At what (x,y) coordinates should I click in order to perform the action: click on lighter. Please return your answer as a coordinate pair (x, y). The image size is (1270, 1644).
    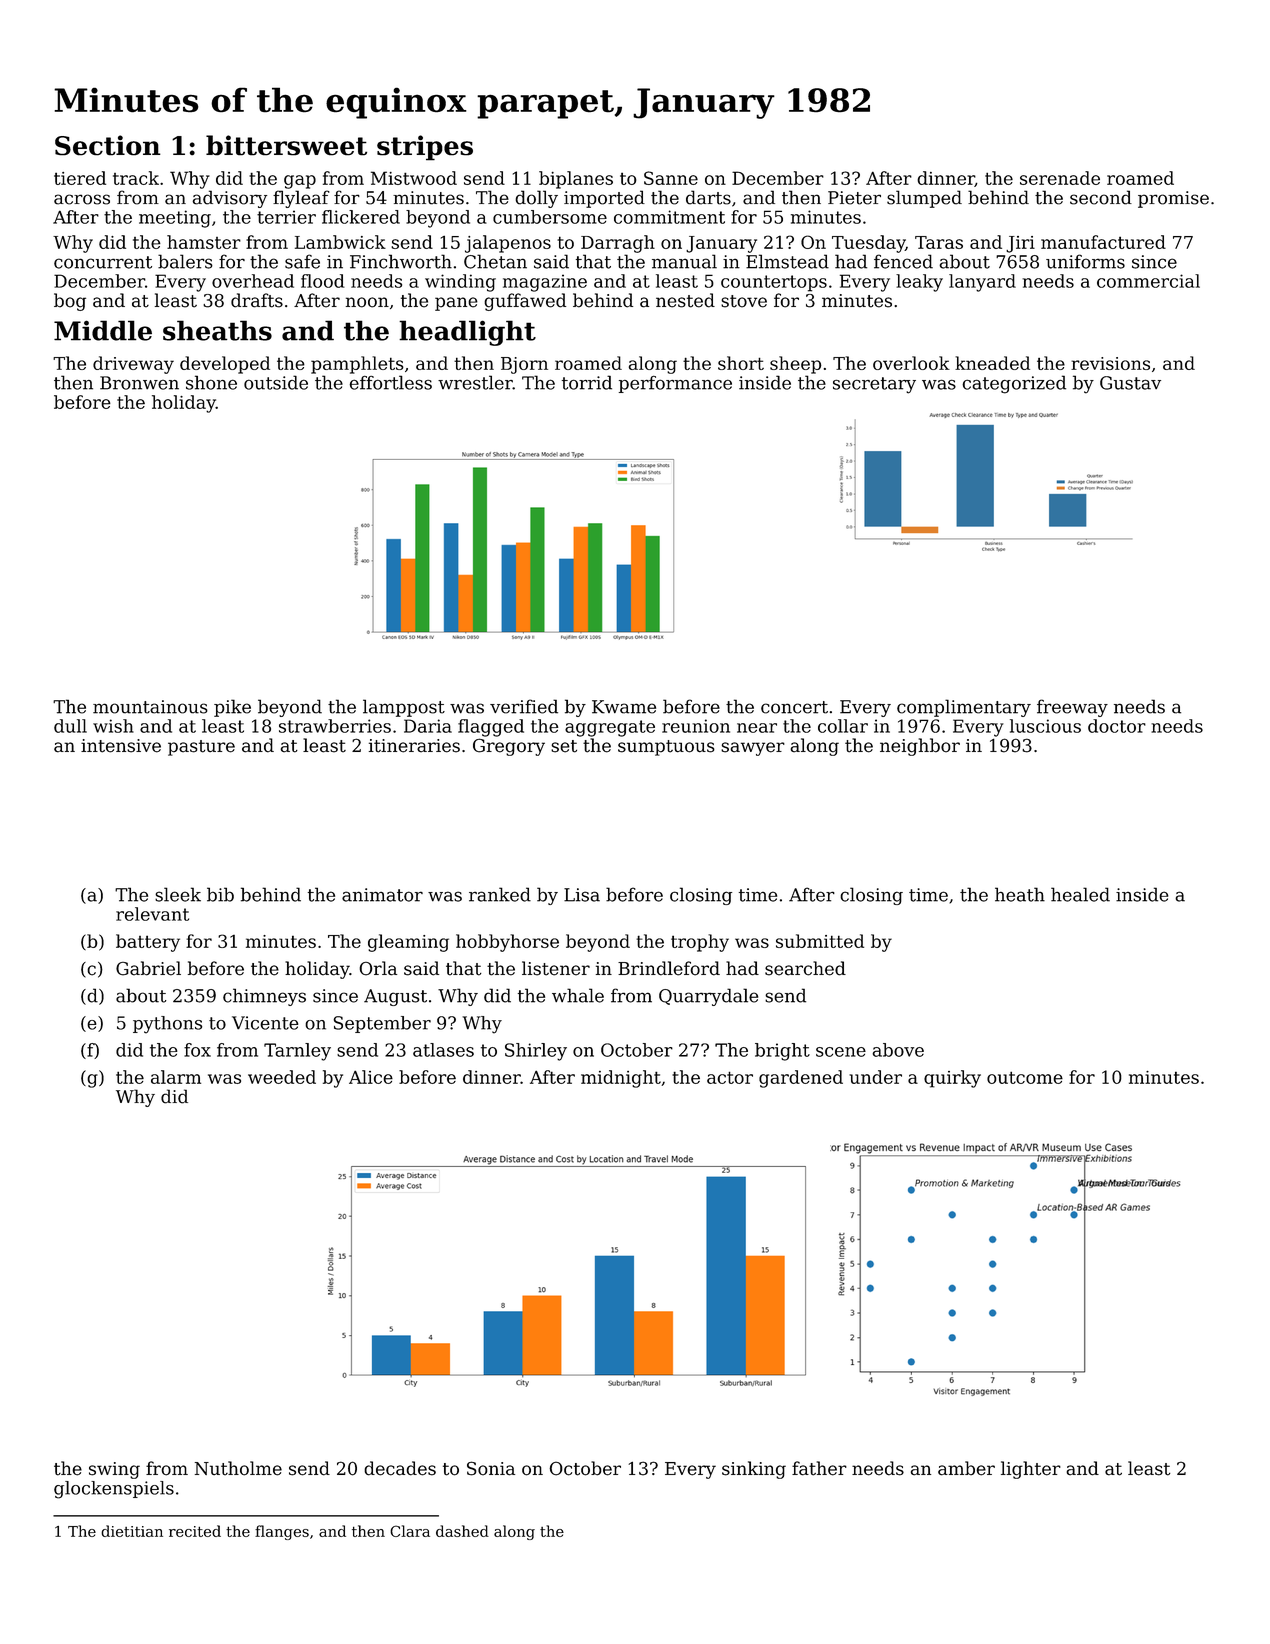
    Looking at the image, I should click on (1031, 1470).
